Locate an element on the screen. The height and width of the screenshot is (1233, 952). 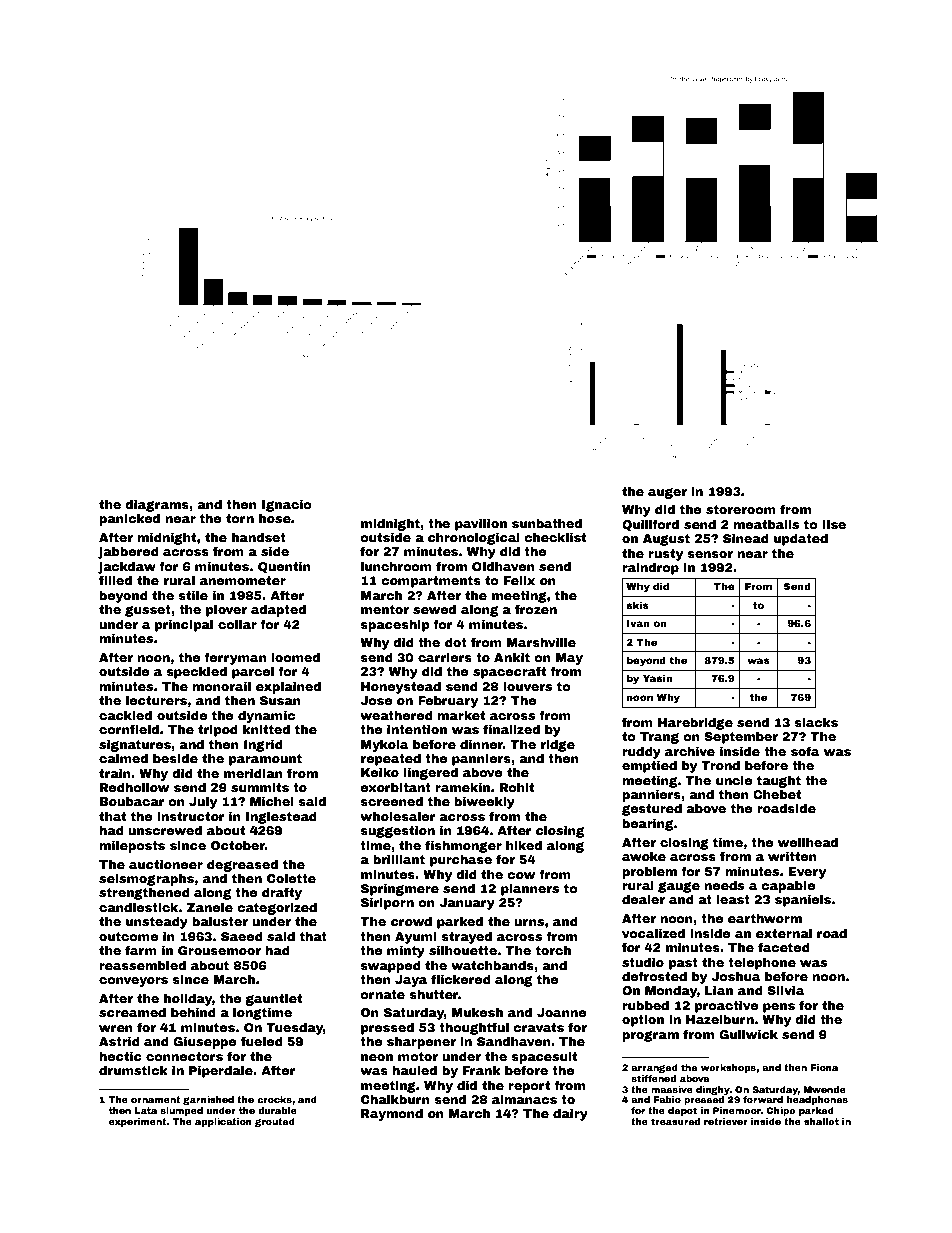
Piperdale is located at coordinates (221, 1072).
